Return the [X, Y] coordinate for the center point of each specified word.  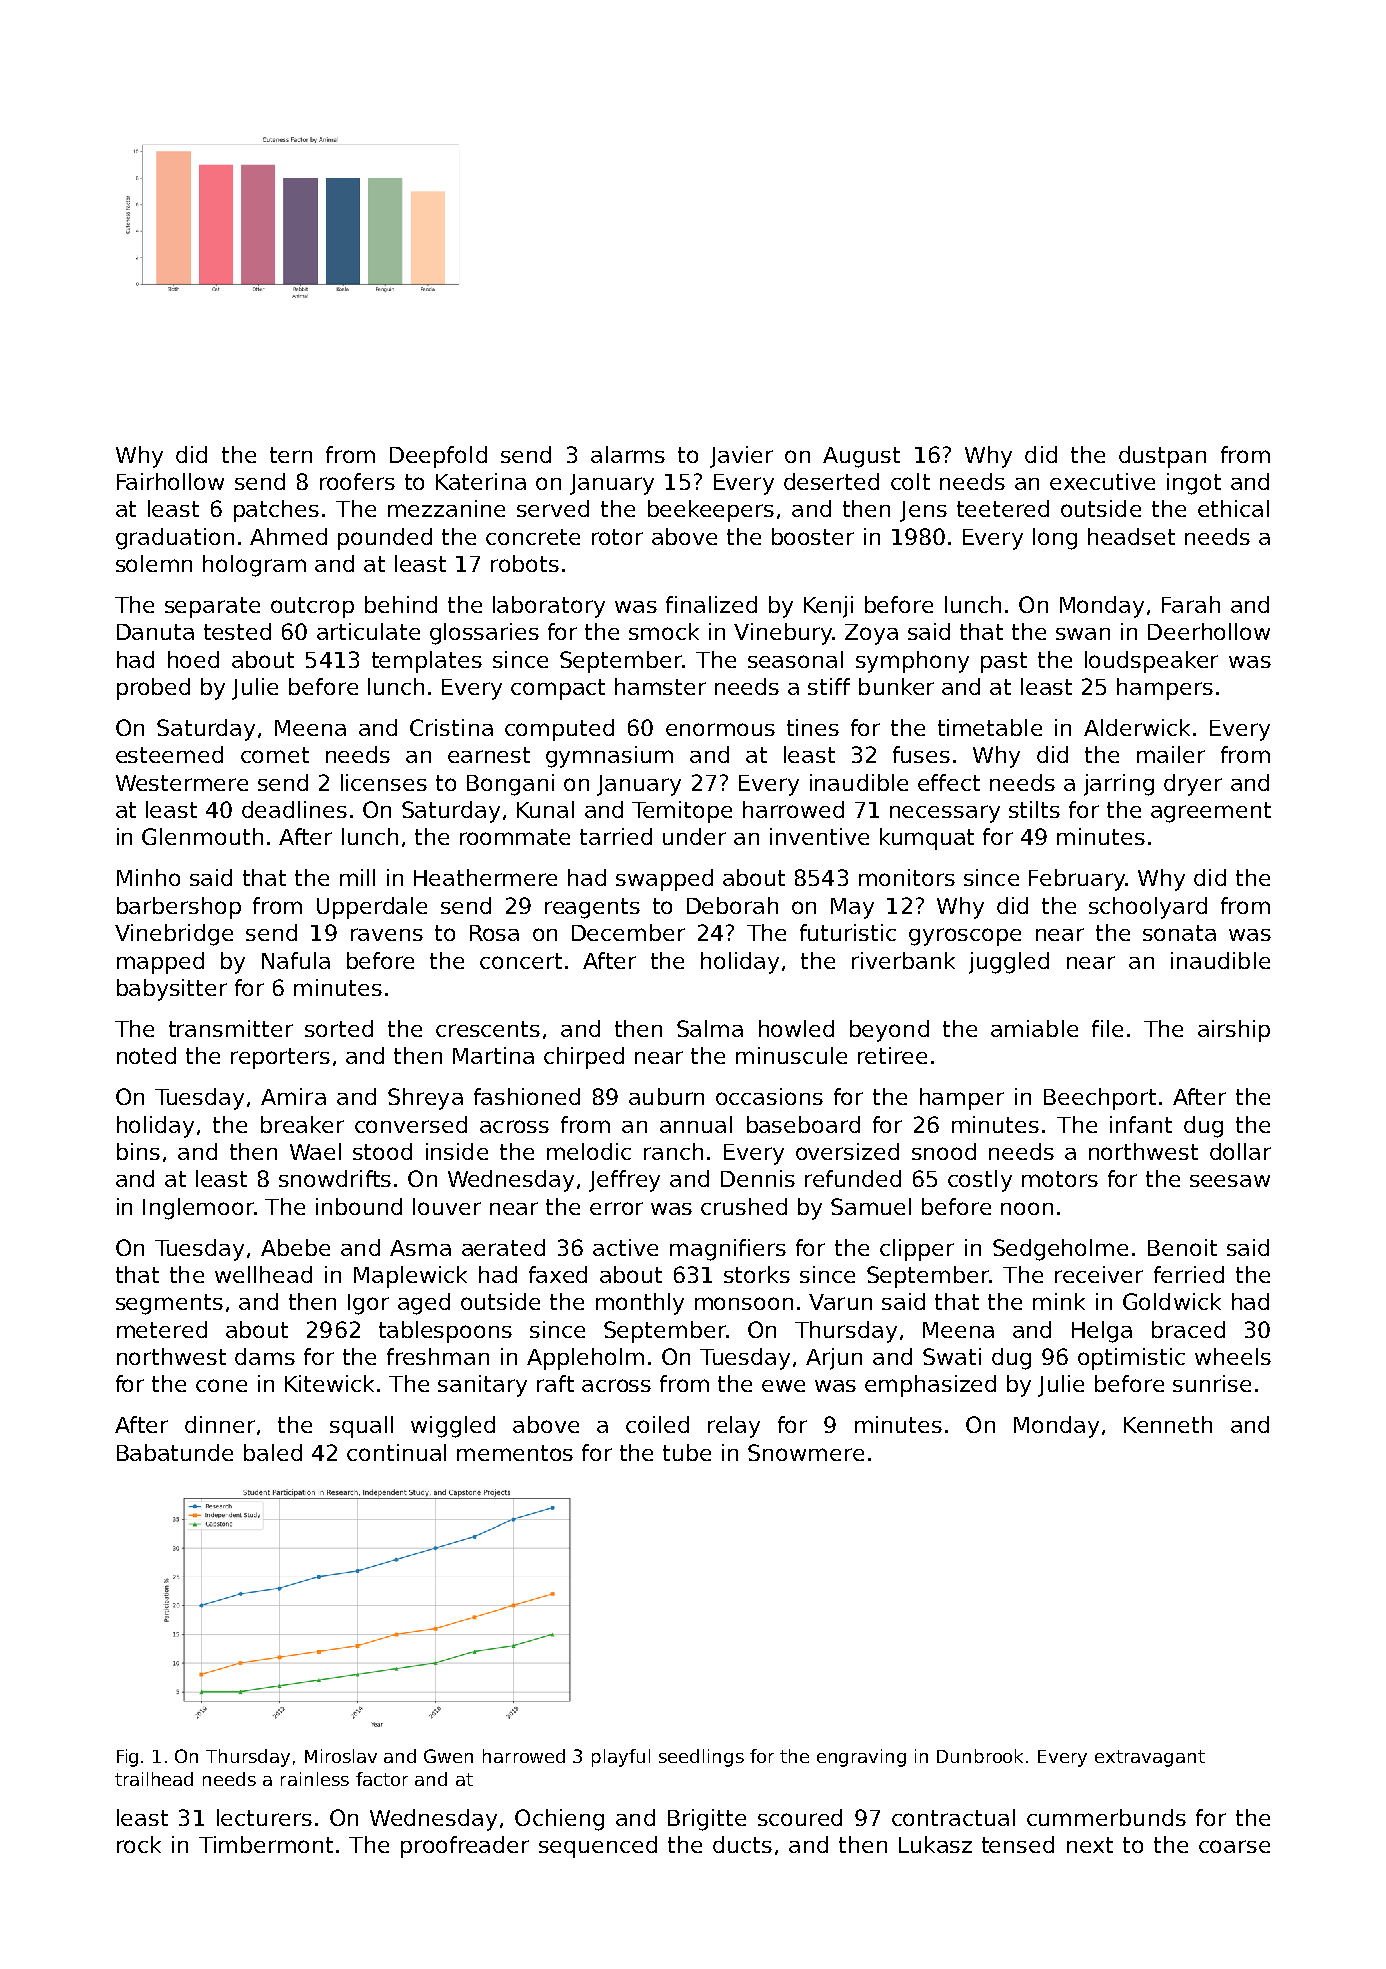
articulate [368, 631]
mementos [515, 1453]
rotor [617, 537]
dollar [1240, 1151]
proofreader [465, 1847]
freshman [438, 1356]
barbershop [179, 908]
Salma [710, 1028]
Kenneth [1168, 1424]
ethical [1233, 508]
